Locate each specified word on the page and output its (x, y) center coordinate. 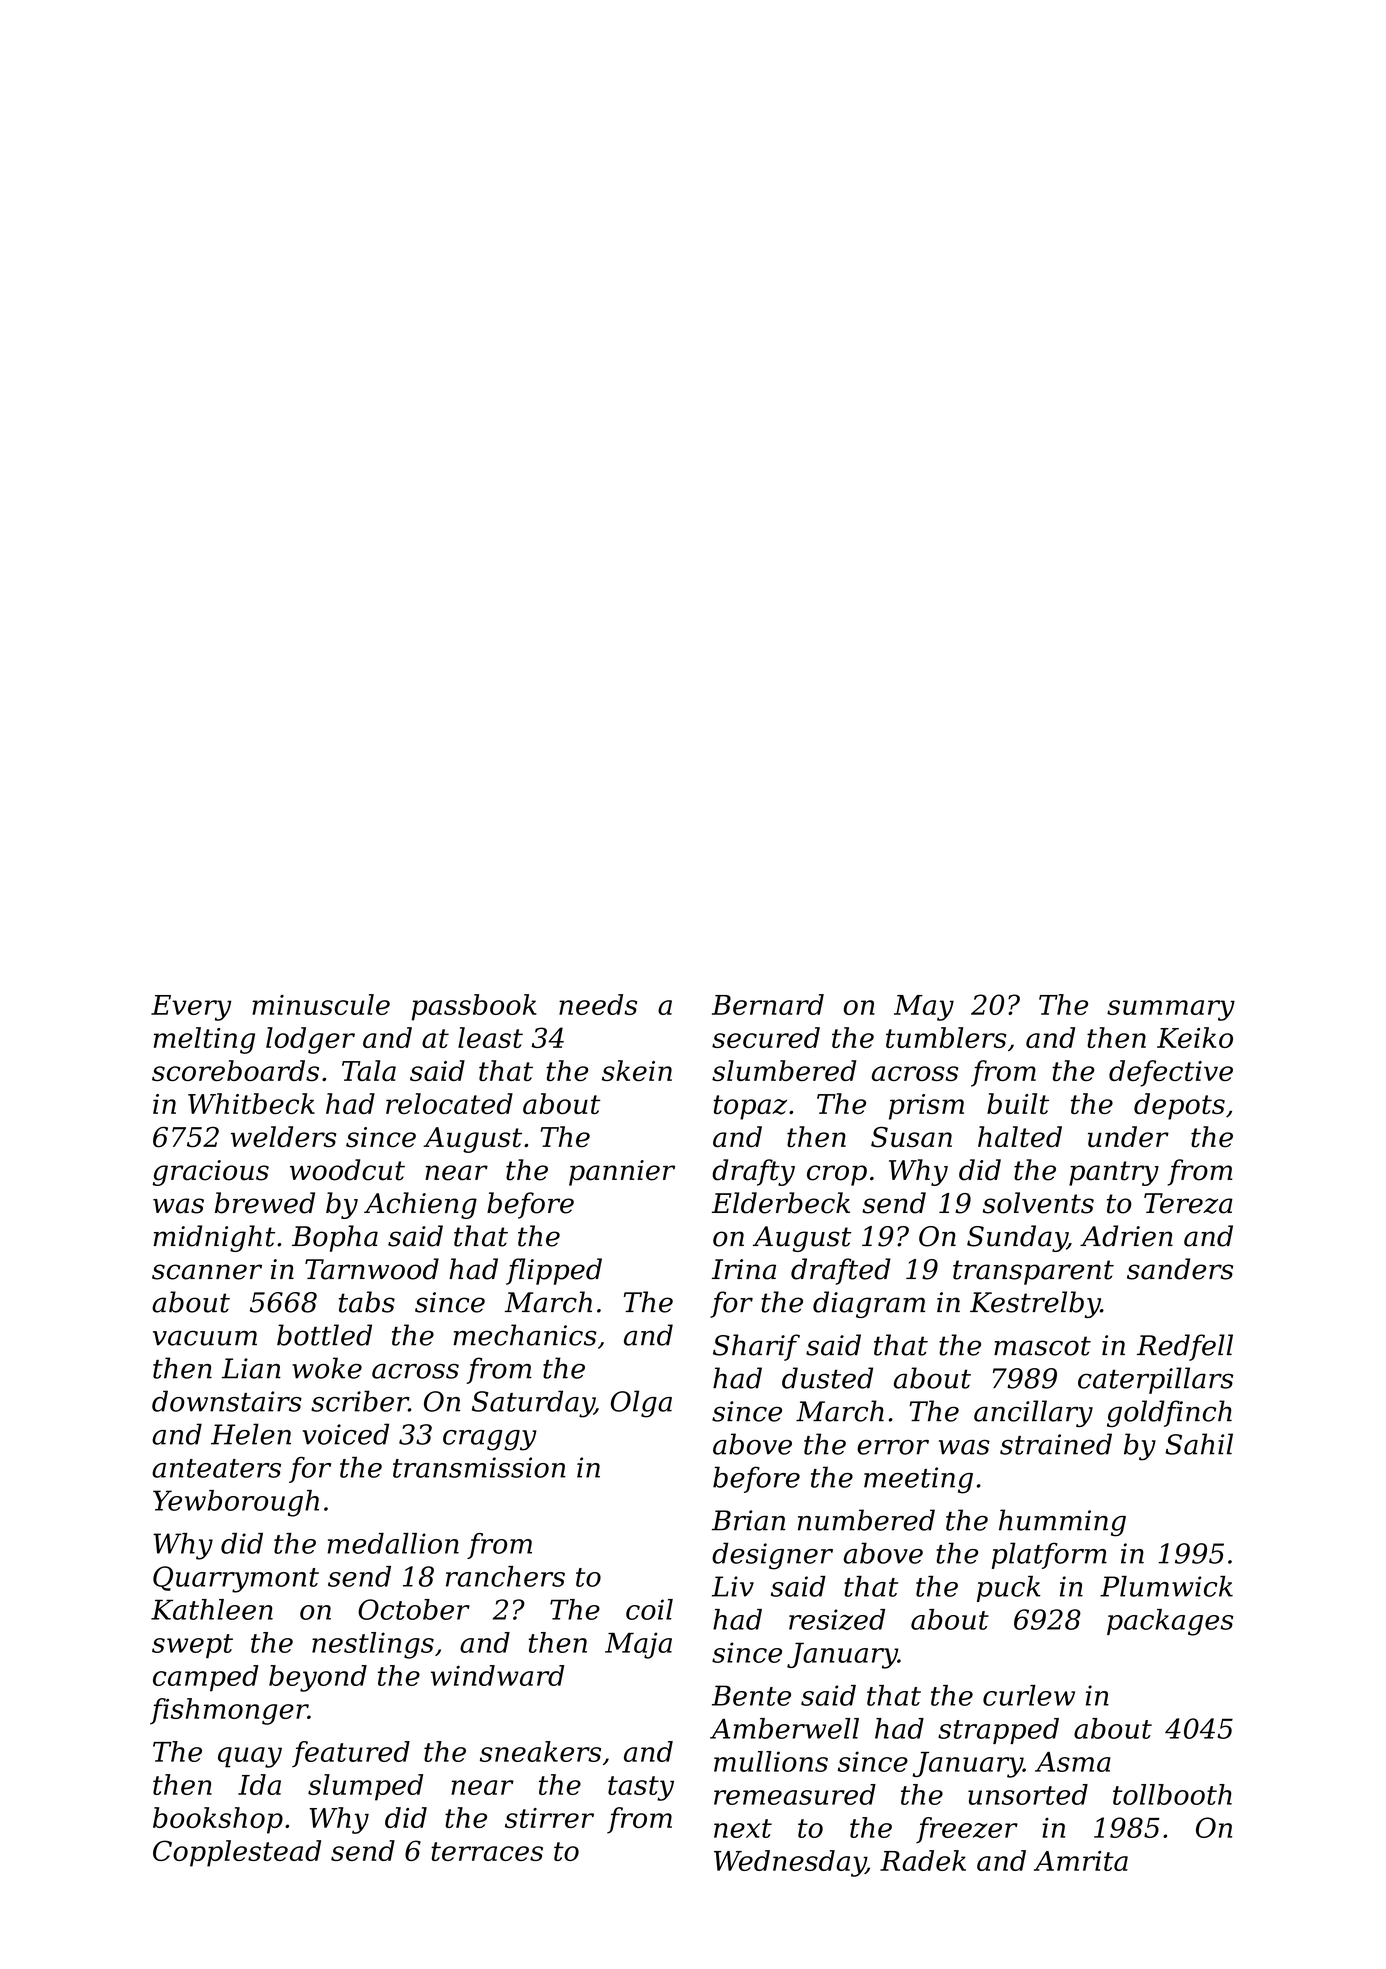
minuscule (321, 1004)
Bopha (335, 1238)
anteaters (216, 1468)
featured (351, 1754)
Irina (744, 1269)
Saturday (533, 1404)
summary (1171, 1010)
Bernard (768, 1004)
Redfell (1185, 1347)
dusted (827, 1378)
